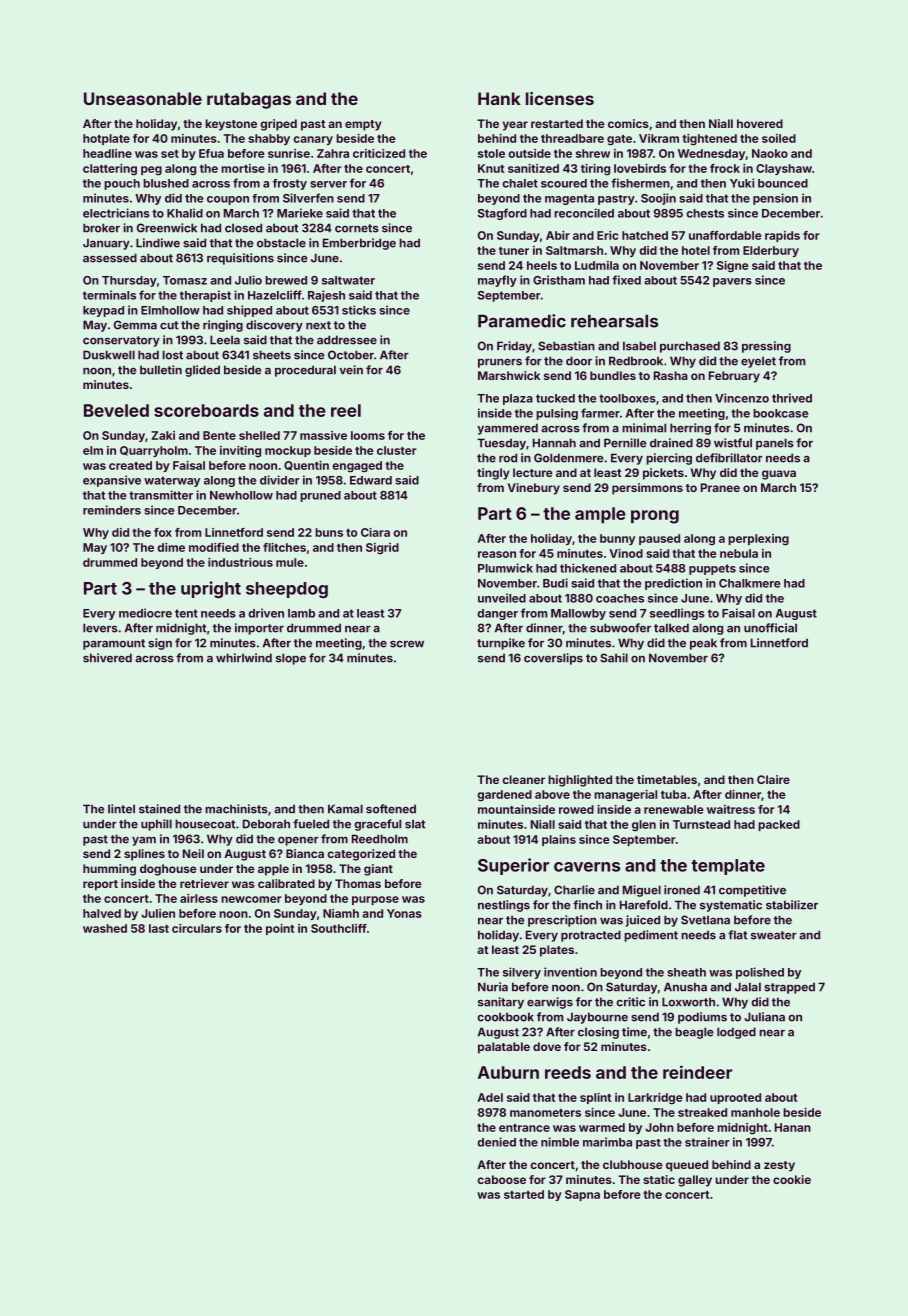 This document has height=1316, width=908. Describe the element at coordinates (779, 475) in the document. I see `guava` at that location.
